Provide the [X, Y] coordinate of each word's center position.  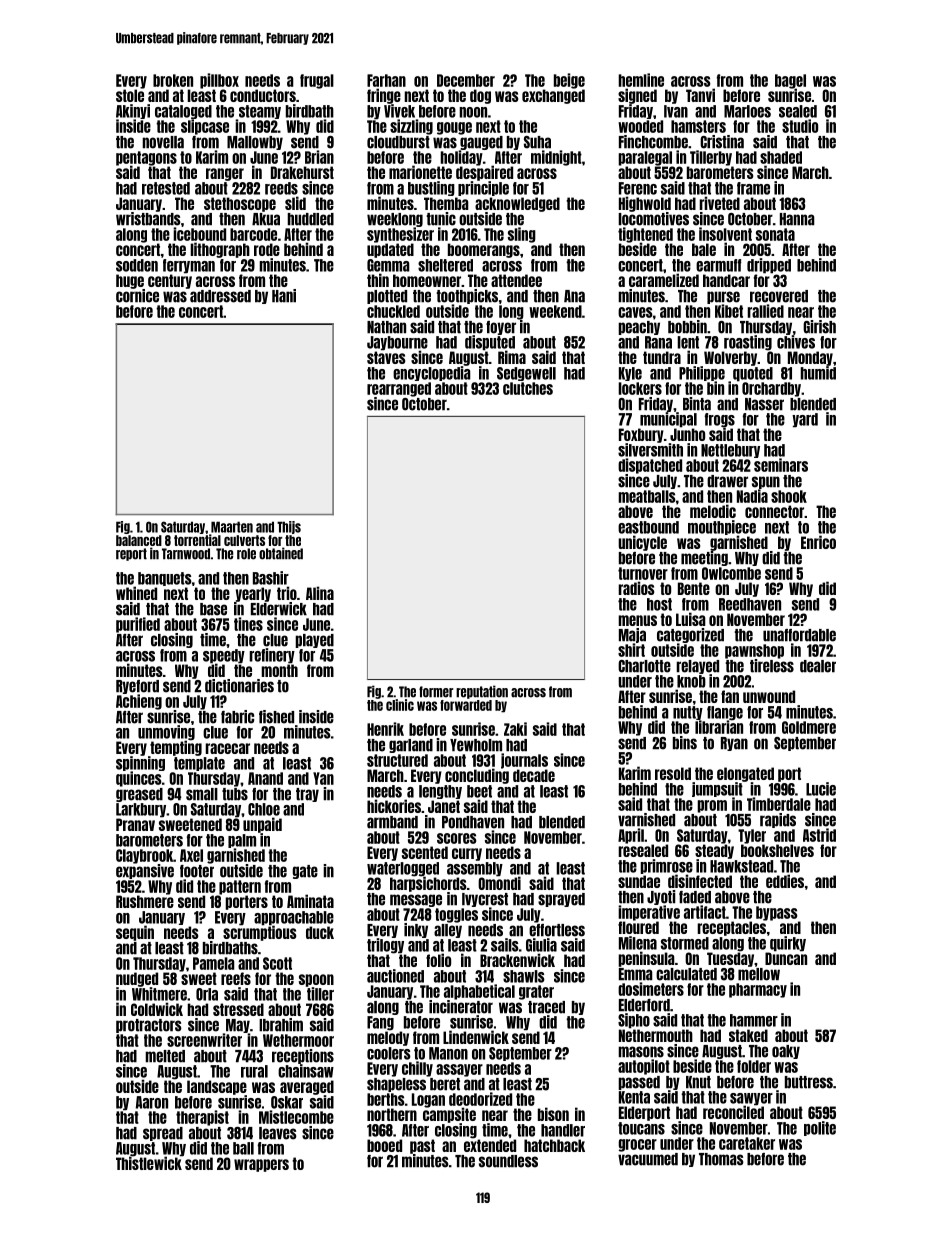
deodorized [480, 1099]
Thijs [289, 527]
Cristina [722, 142]
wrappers [261, 1165]
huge [130, 281]
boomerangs [484, 250]
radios [636, 588]
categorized [690, 635]
